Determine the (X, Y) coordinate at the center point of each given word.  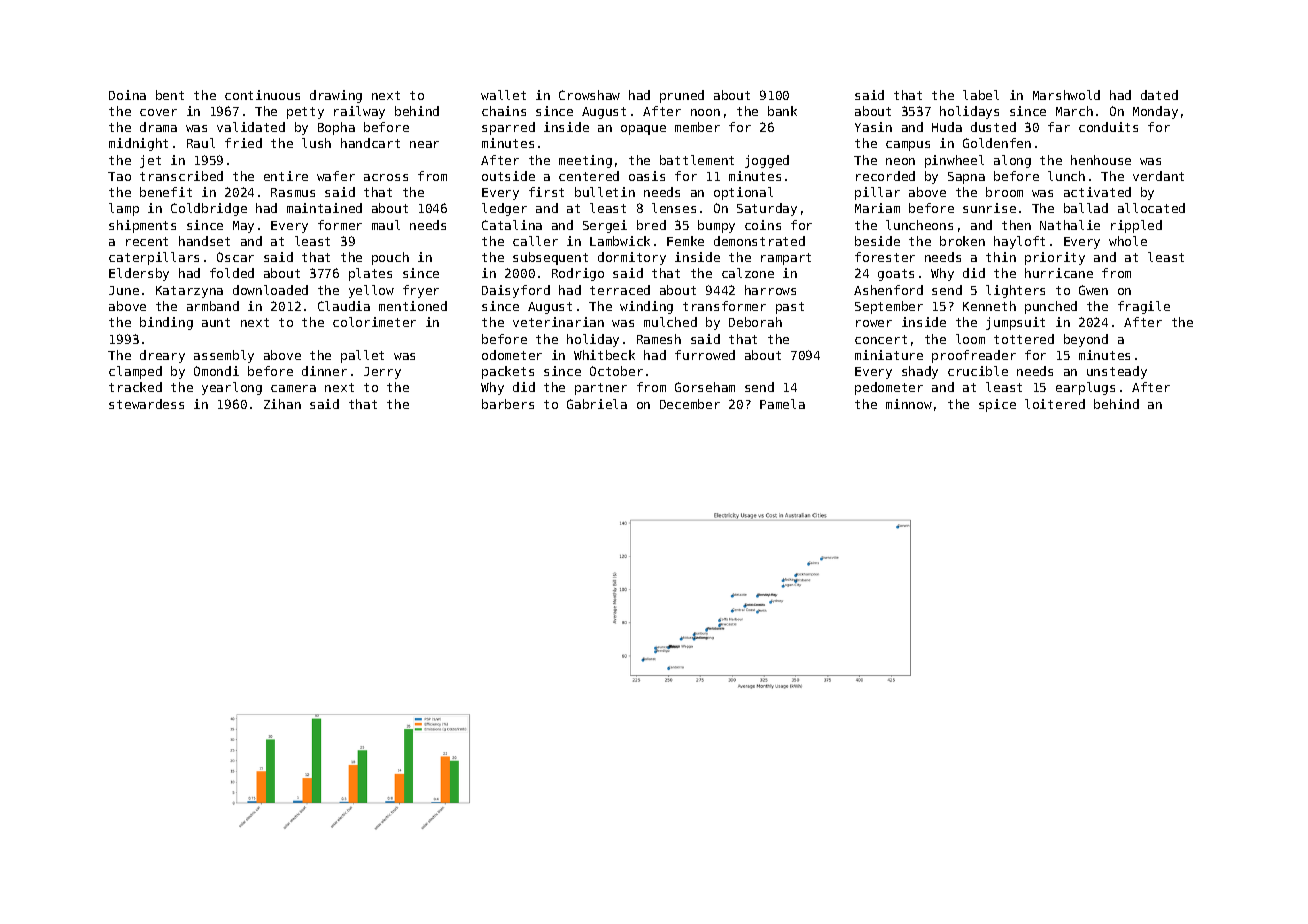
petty (305, 113)
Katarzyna (189, 292)
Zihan (282, 404)
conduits (1108, 127)
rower (874, 323)
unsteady (1117, 372)
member (697, 127)
